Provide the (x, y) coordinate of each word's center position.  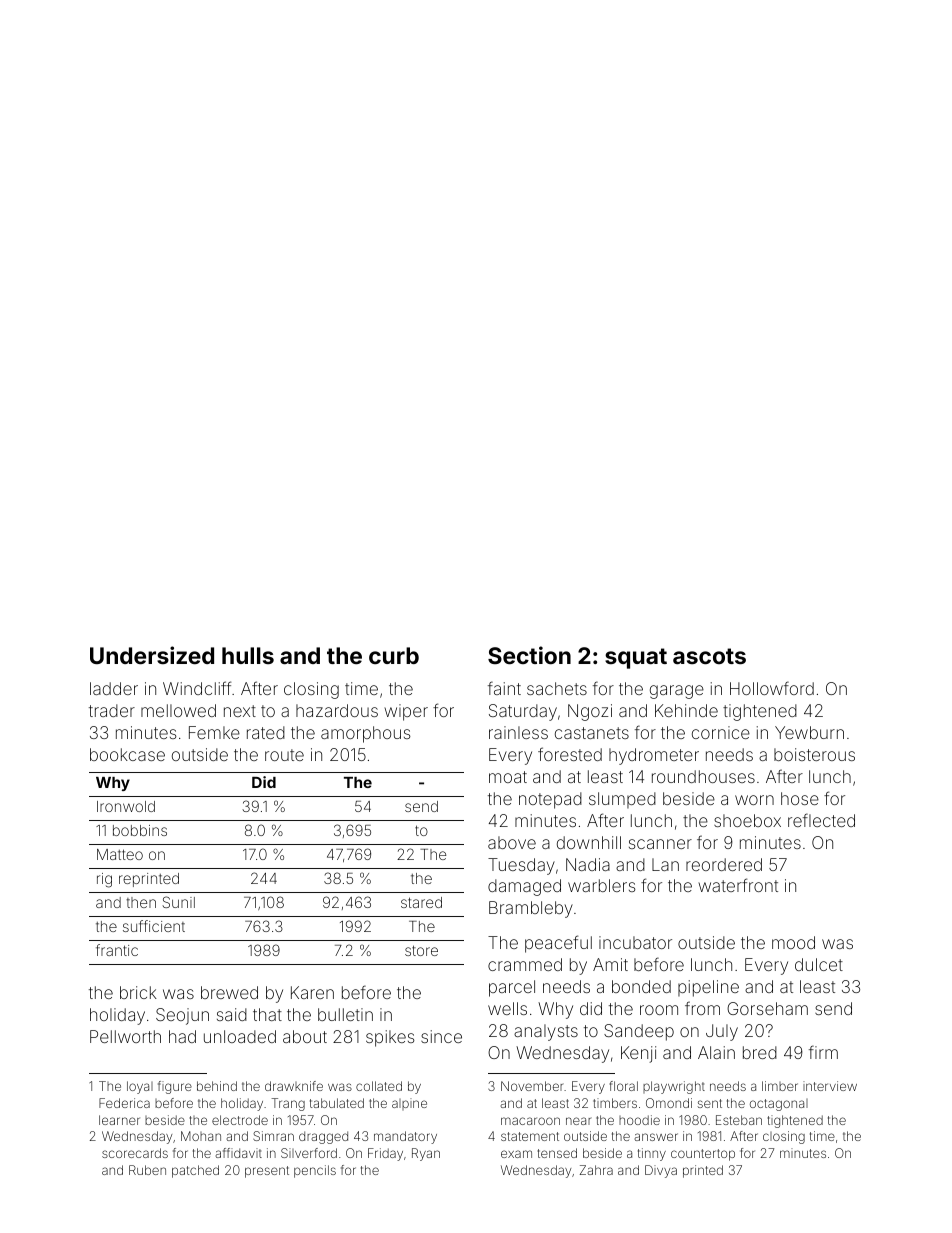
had (182, 1036)
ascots (709, 656)
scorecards (135, 1153)
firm (823, 1052)
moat (508, 777)
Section (529, 655)
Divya (661, 1171)
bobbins (140, 830)
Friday (385, 1154)
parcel (512, 988)
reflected (821, 820)
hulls (248, 655)
